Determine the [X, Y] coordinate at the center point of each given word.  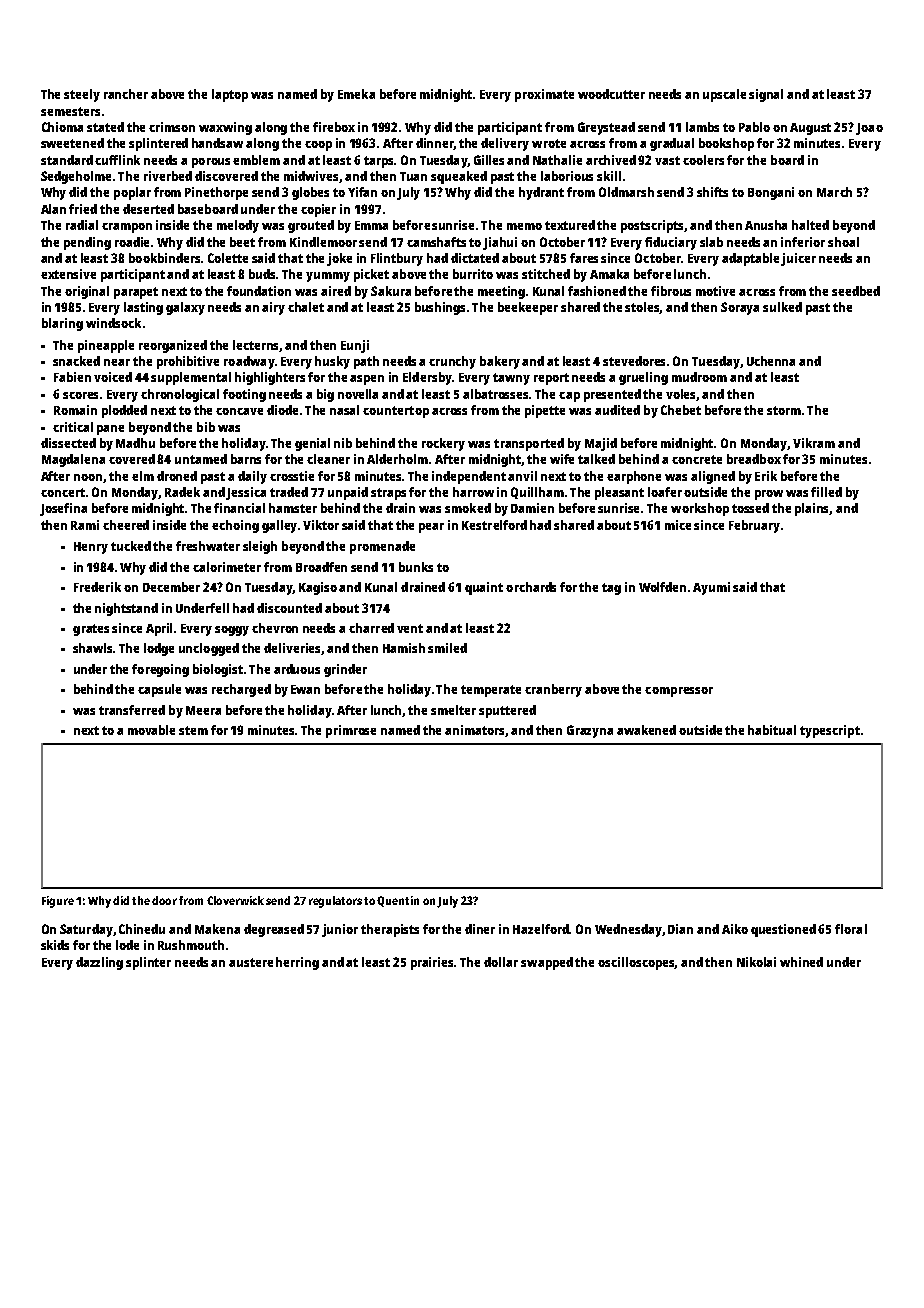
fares [584, 258]
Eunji [355, 346]
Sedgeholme [76, 177]
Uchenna [771, 361]
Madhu [135, 443]
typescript [830, 731]
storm [784, 410]
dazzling [99, 963]
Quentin [398, 901]
